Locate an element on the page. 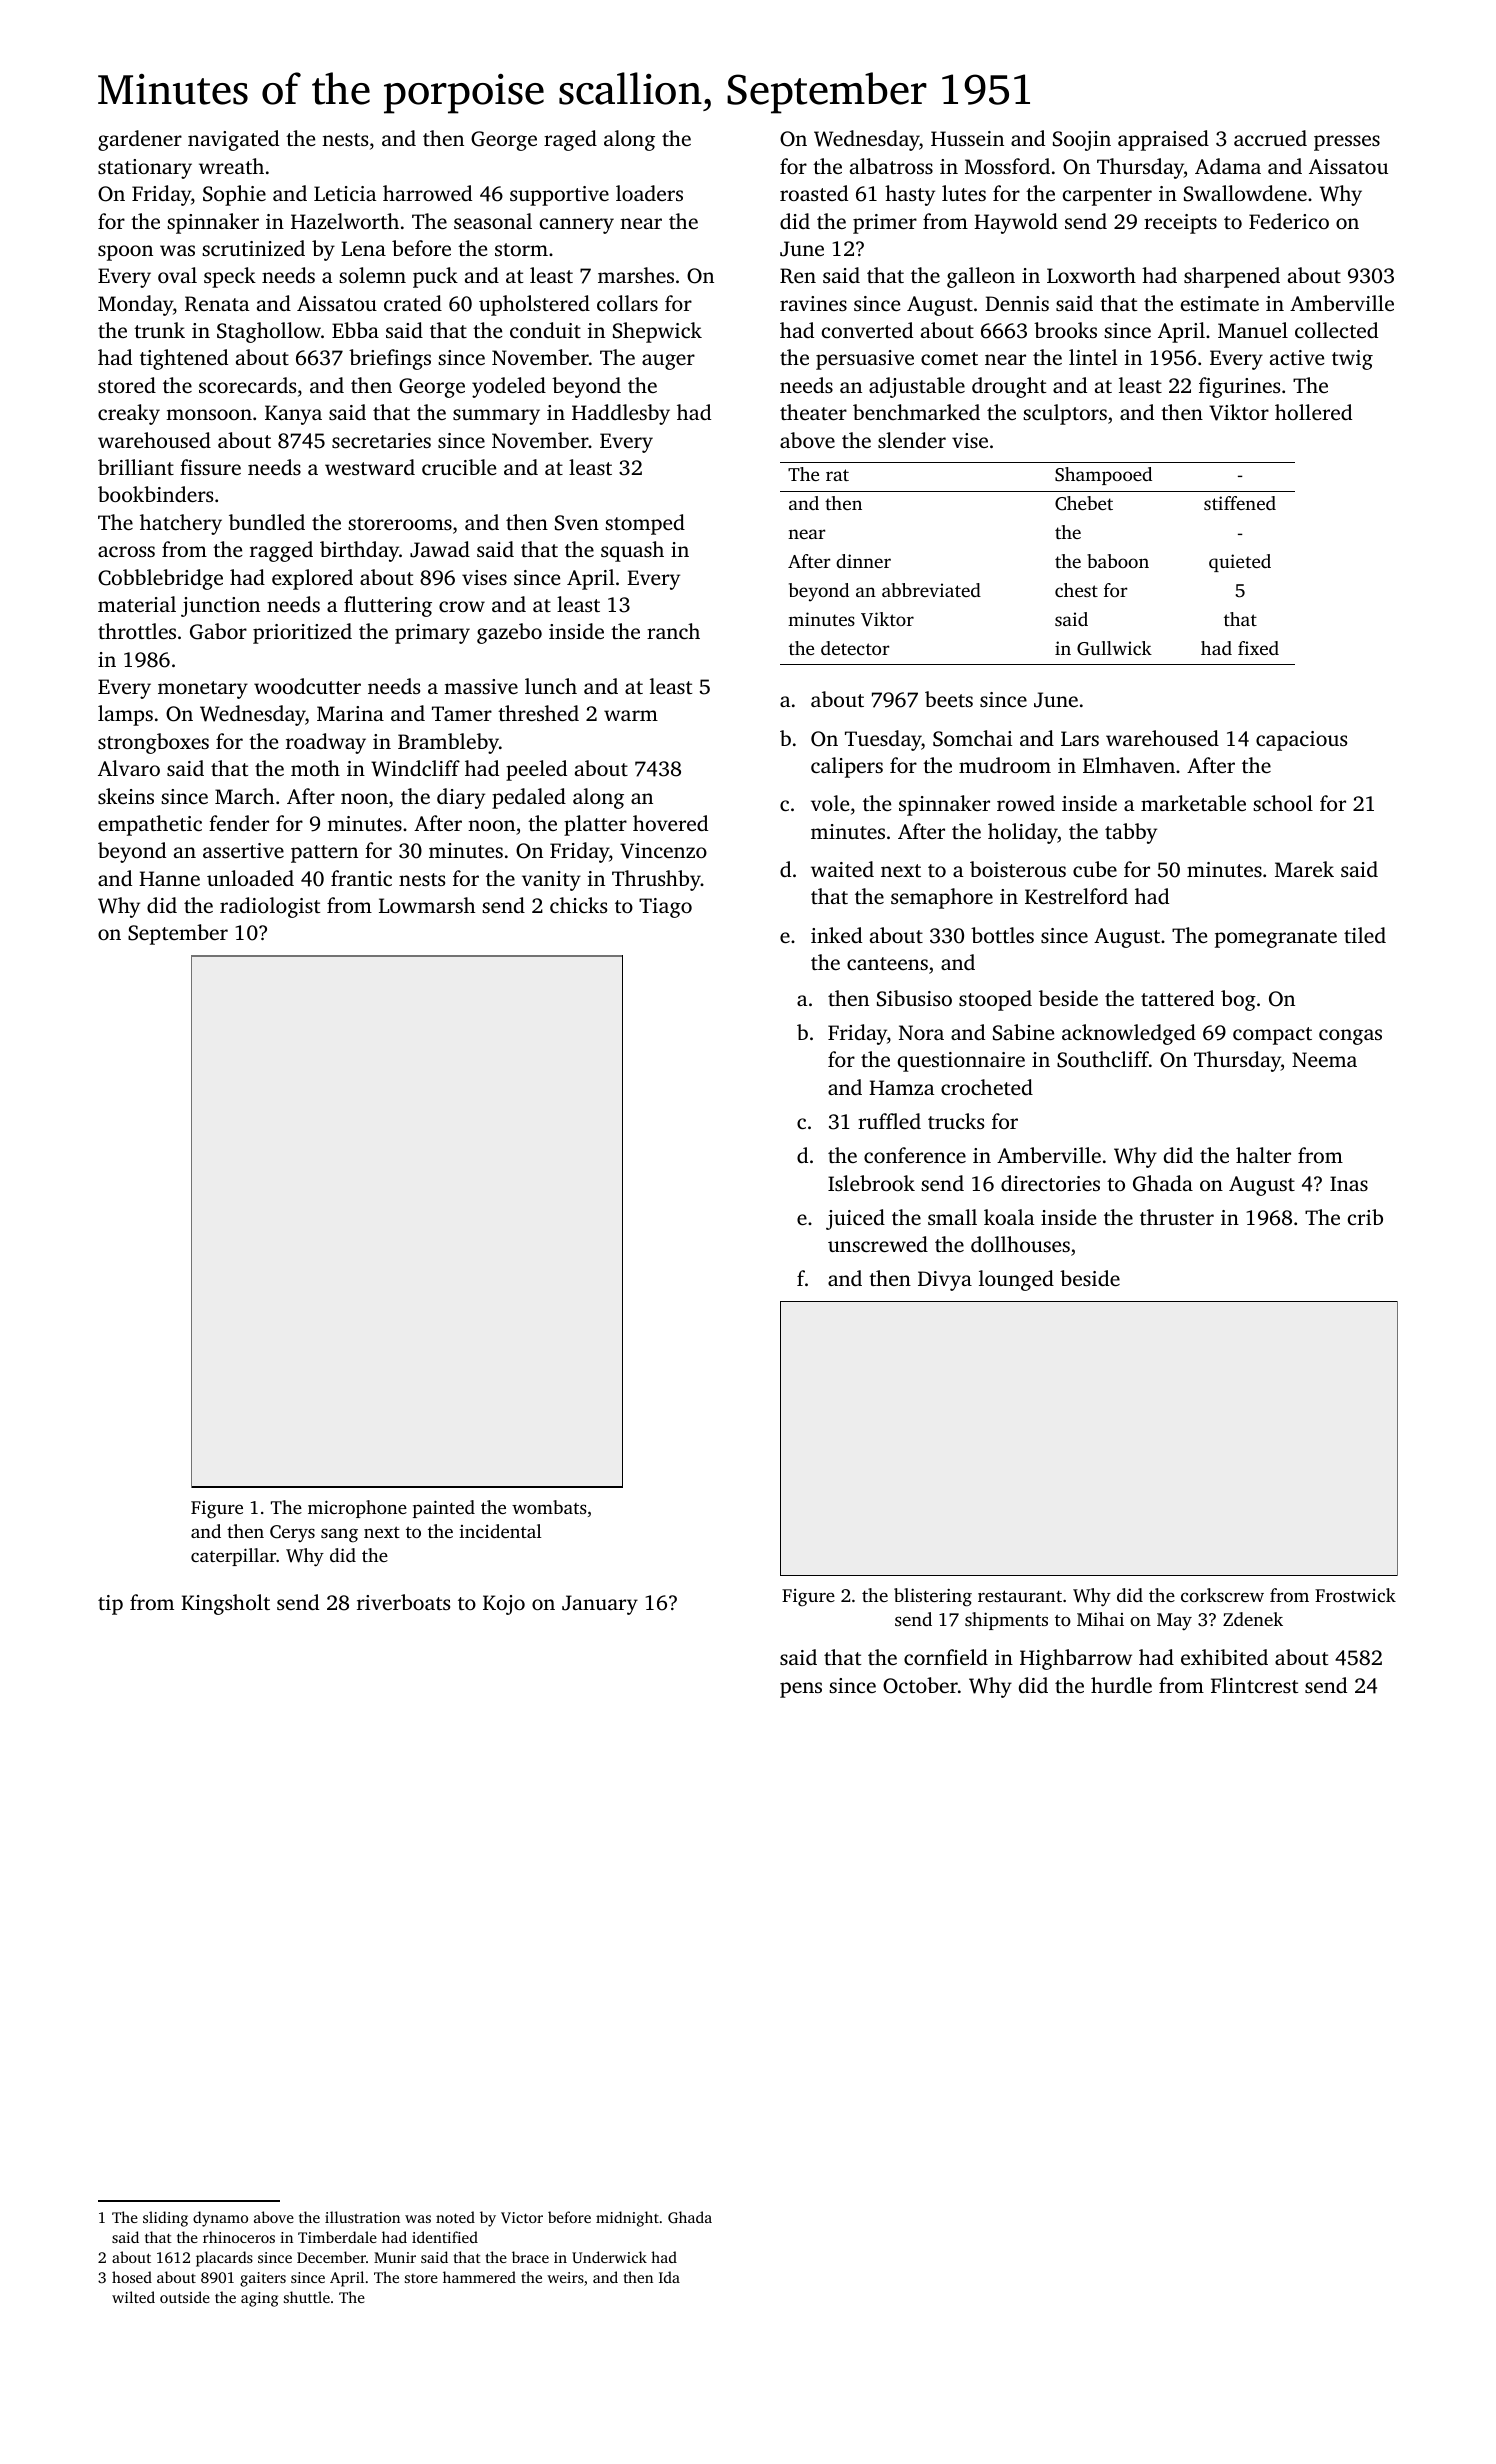 This image has width=1496, height=2464. dinner is located at coordinates (863, 561).
